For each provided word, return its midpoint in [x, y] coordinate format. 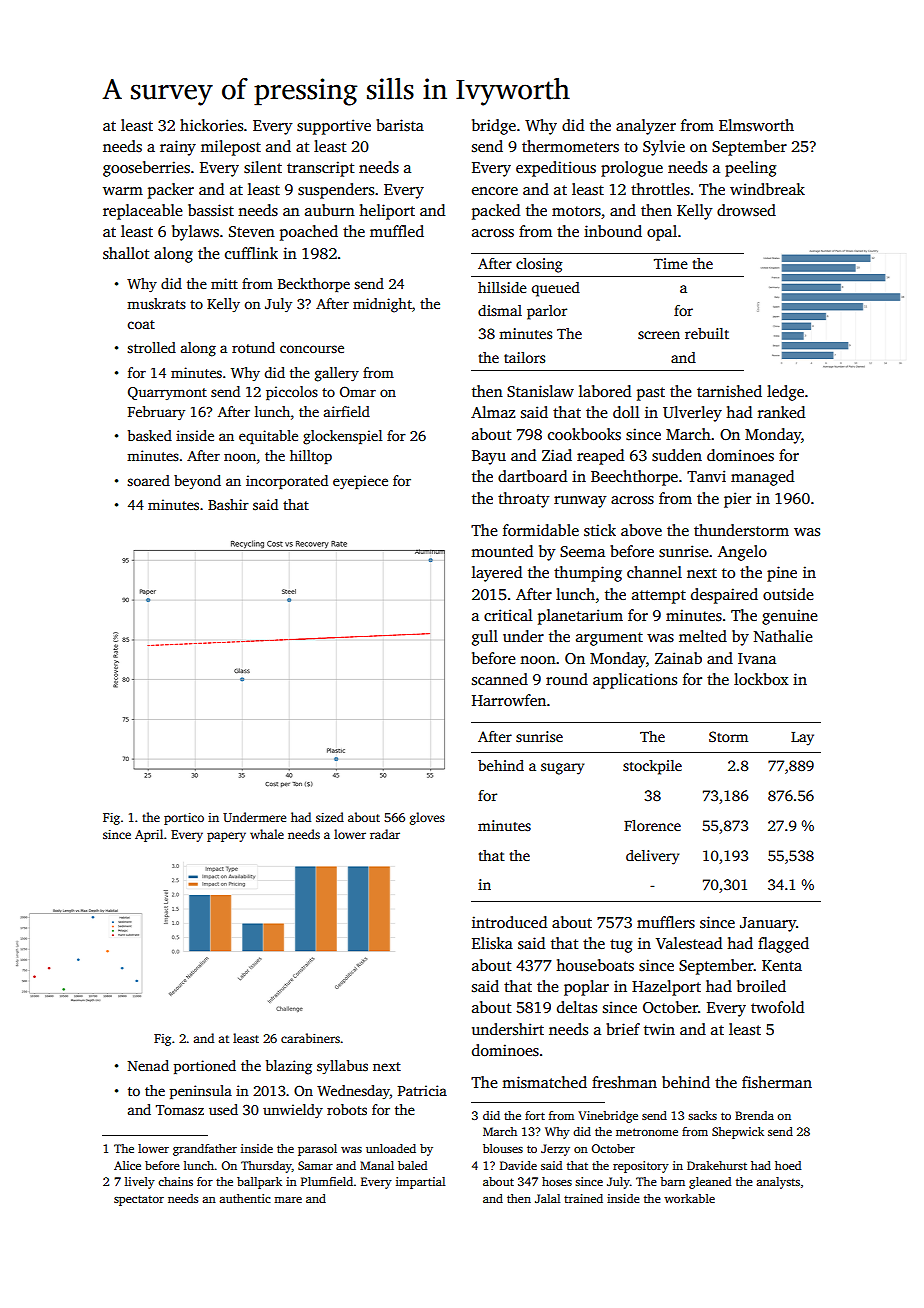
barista [400, 125]
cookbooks [584, 434]
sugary [562, 769]
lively [140, 1183]
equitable [268, 437]
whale [267, 834]
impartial [420, 1183]
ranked [781, 412]
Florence [652, 825]
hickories [211, 125]
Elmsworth [756, 125]
